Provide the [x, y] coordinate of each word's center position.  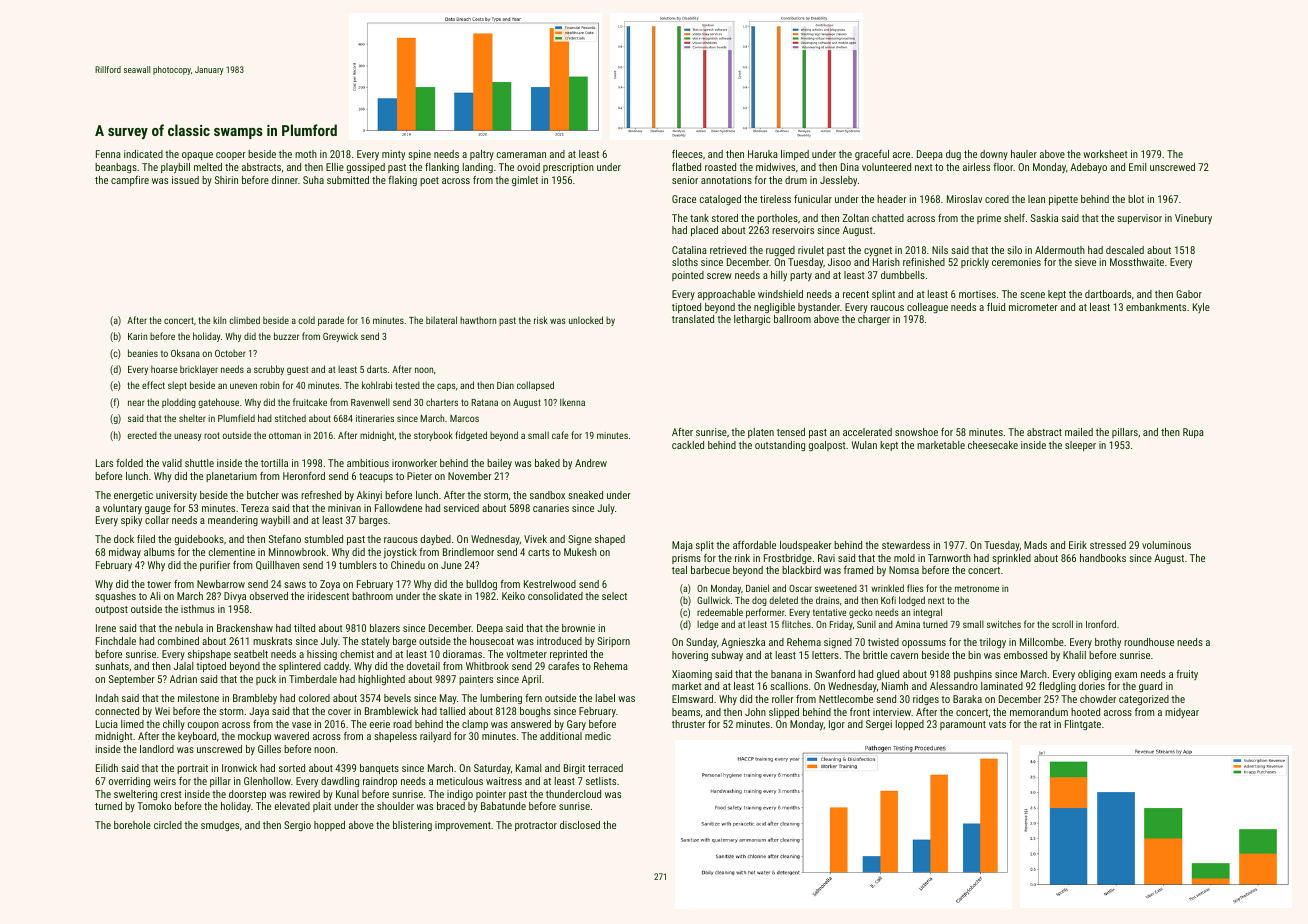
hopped [329, 826]
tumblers [358, 565]
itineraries [375, 418]
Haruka [763, 154]
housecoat [492, 641]
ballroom [792, 319]
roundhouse [1149, 642]
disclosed [580, 825]
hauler [1024, 154]
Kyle [1201, 308]
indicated [143, 154]
